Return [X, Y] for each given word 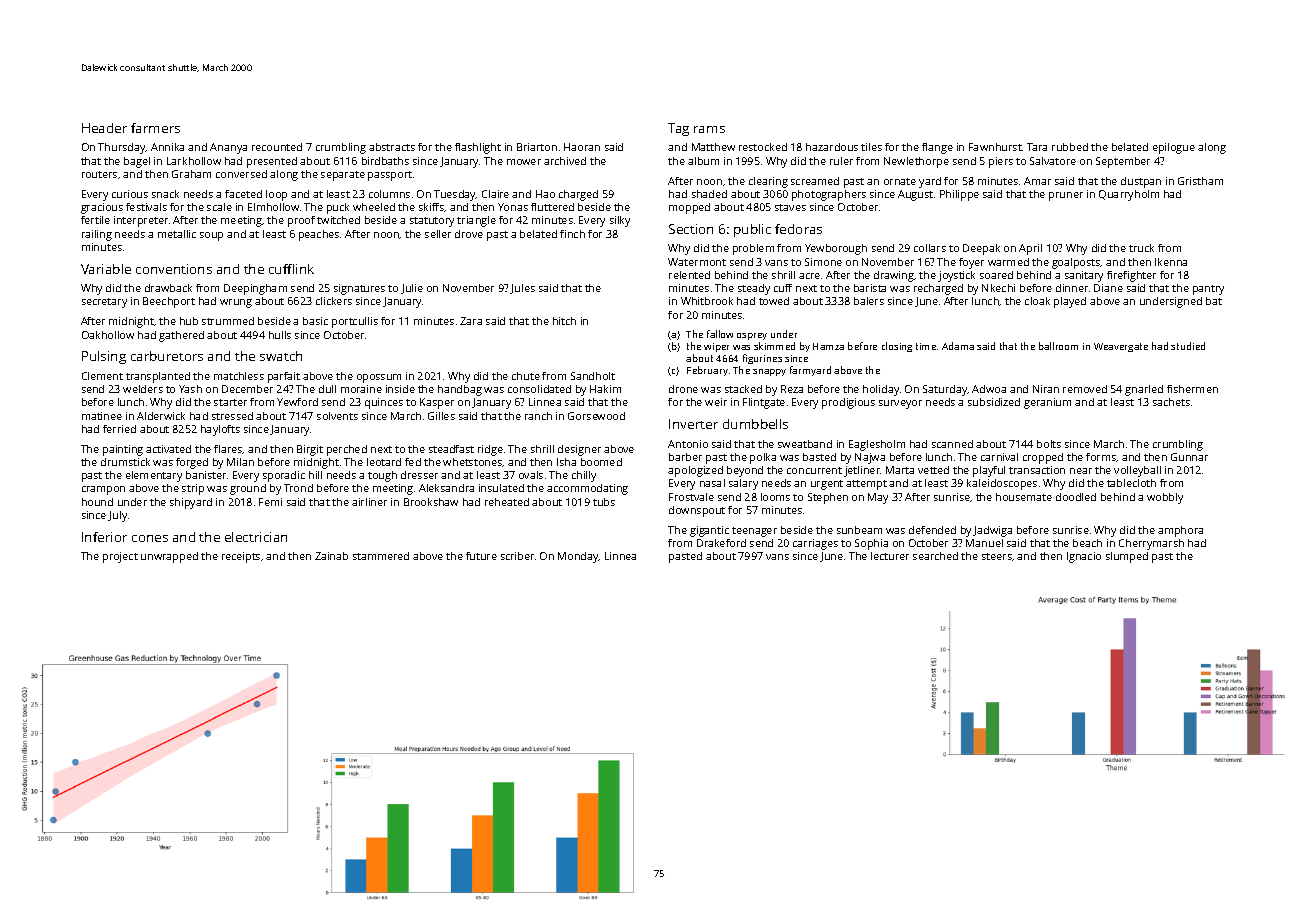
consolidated [539, 389]
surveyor [900, 404]
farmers [155, 128]
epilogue [1174, 148]
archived [565, 161]
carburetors [167, 356]
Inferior [104, 537]
